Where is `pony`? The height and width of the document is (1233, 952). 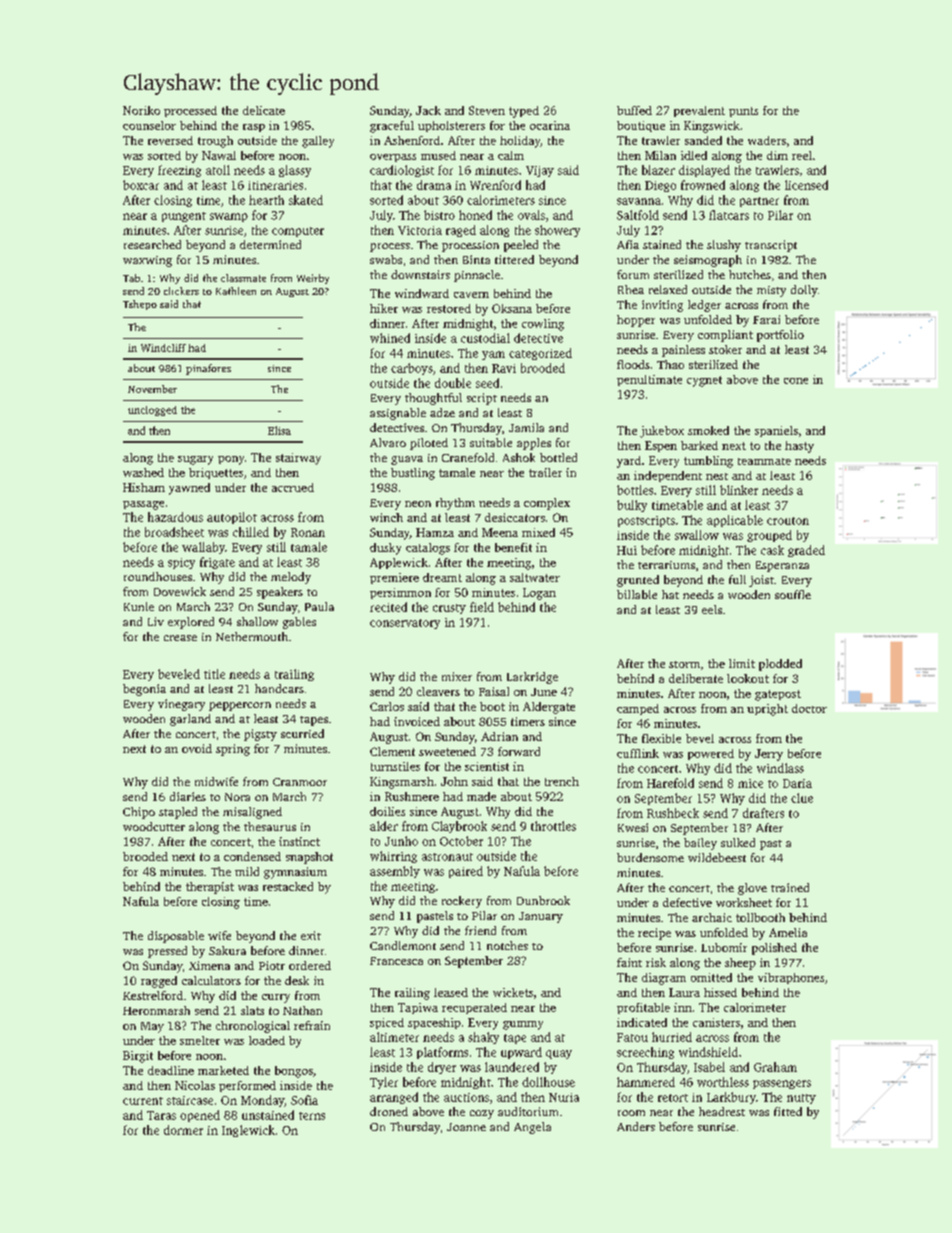 pony is located at coordinates (231, 460).
